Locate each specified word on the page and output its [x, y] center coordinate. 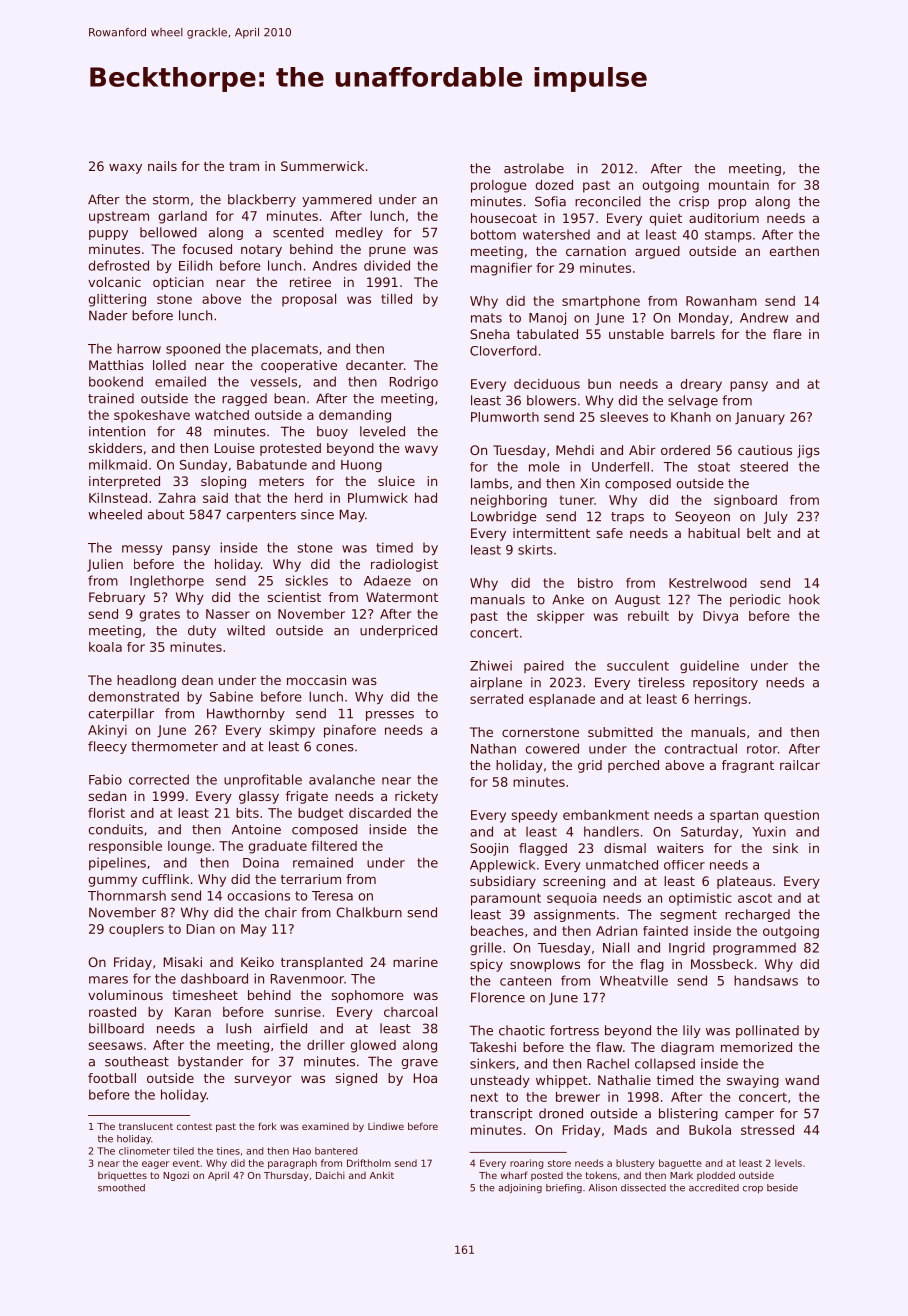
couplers [136, 930]
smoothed [121, 1188]
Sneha [490, 334]
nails [162, 166]
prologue [499, 186]
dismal [625, 848]
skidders [115, 448]
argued [657, 252]
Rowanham [721, 301]
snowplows [545, 965]
